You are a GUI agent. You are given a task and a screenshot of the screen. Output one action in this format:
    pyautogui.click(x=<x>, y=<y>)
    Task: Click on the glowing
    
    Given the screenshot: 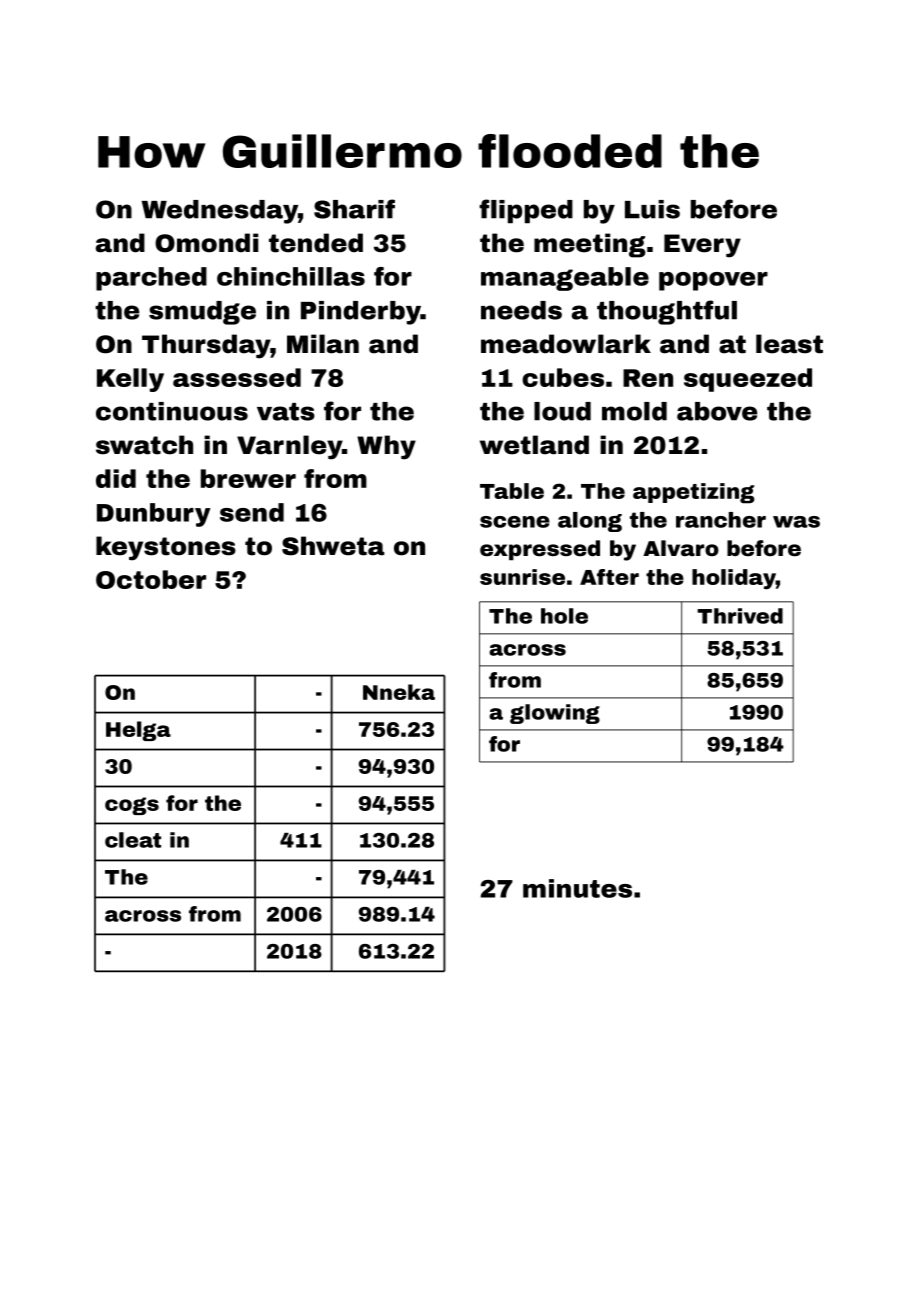 What is the action you would take?
    pyautogui.click(x=555, y=714)
